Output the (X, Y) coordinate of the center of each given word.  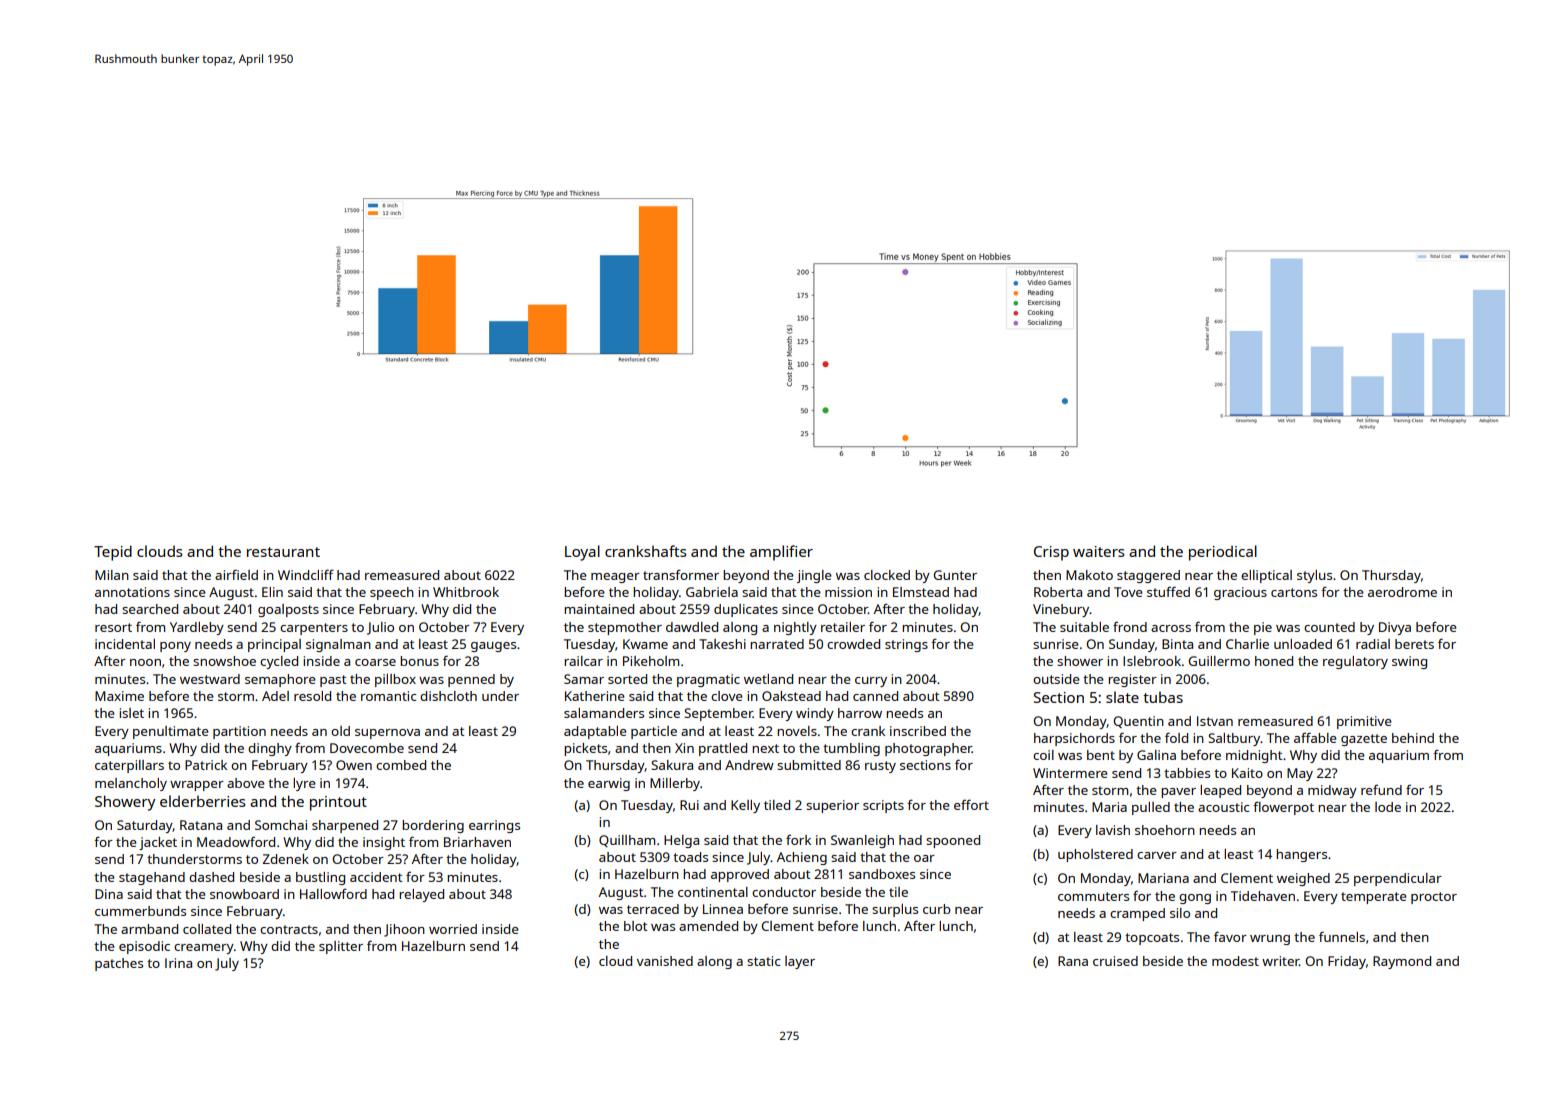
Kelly (745, 806)
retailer (843, 627)
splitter (341, 947)
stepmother (625, 628)
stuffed (1168, 591)
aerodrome (1402, 592)
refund (1381, 789)
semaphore (280, 680)
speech (392, 593)
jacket (158, 843)
